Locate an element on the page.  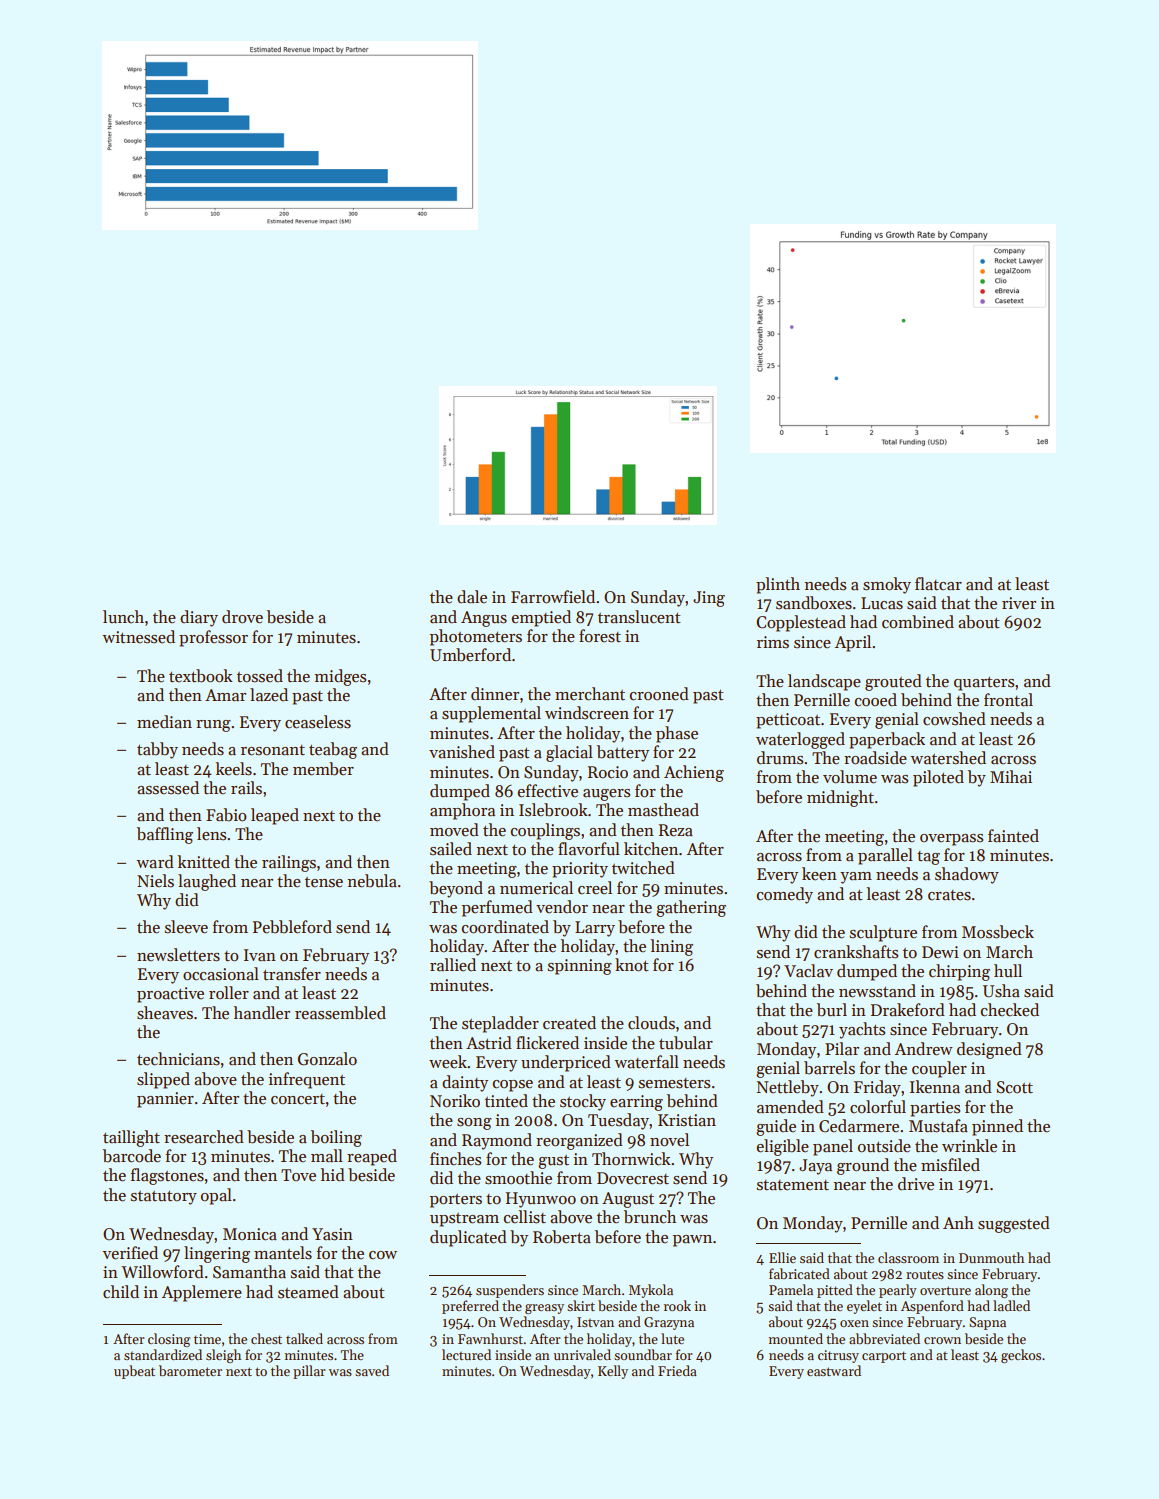
sculpture is located at coordinates (883, 933).
